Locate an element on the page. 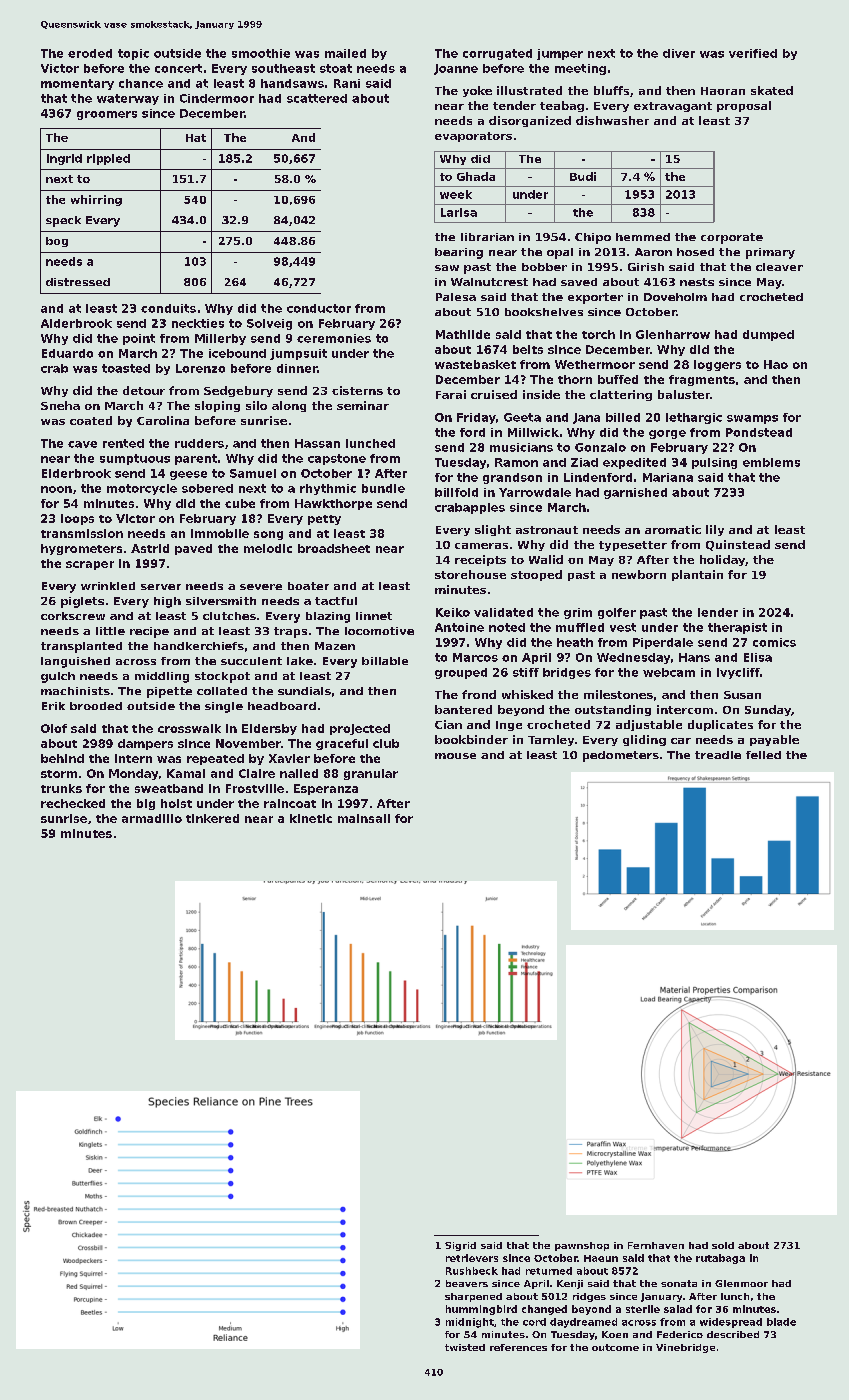 Image resolution: width=849 pixels, height=1400 pixels. golfer is located at coordinates (617, 613).
